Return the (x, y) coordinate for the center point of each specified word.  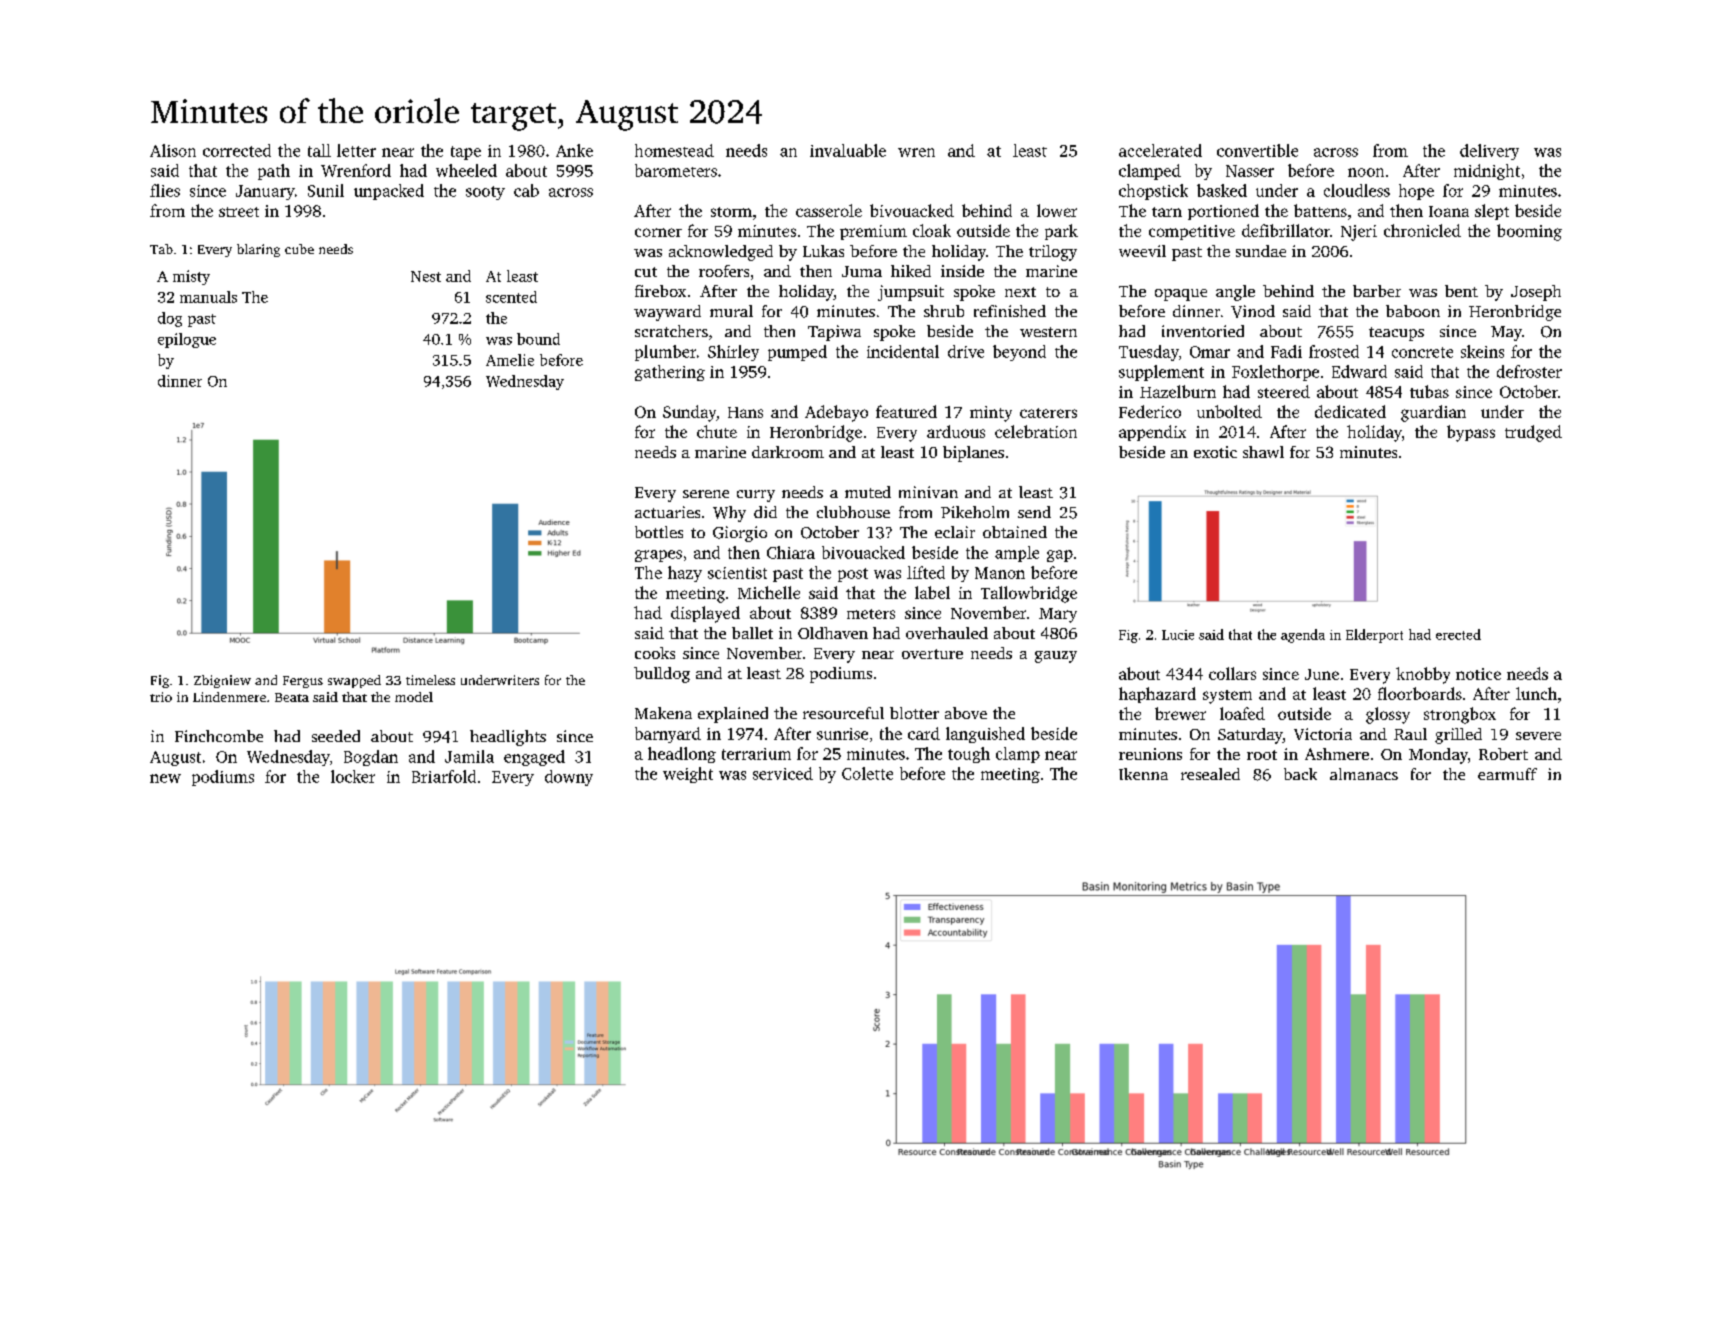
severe (1538, 736)
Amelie (510, 360)
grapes (658, 556)
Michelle (769, 592)
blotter (914, 713)
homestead (674, 150)
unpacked (389, 192)
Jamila (469, 756)
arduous (956, 431)
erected (1458, 634)
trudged (1533, 433)
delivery (1489, 152)
